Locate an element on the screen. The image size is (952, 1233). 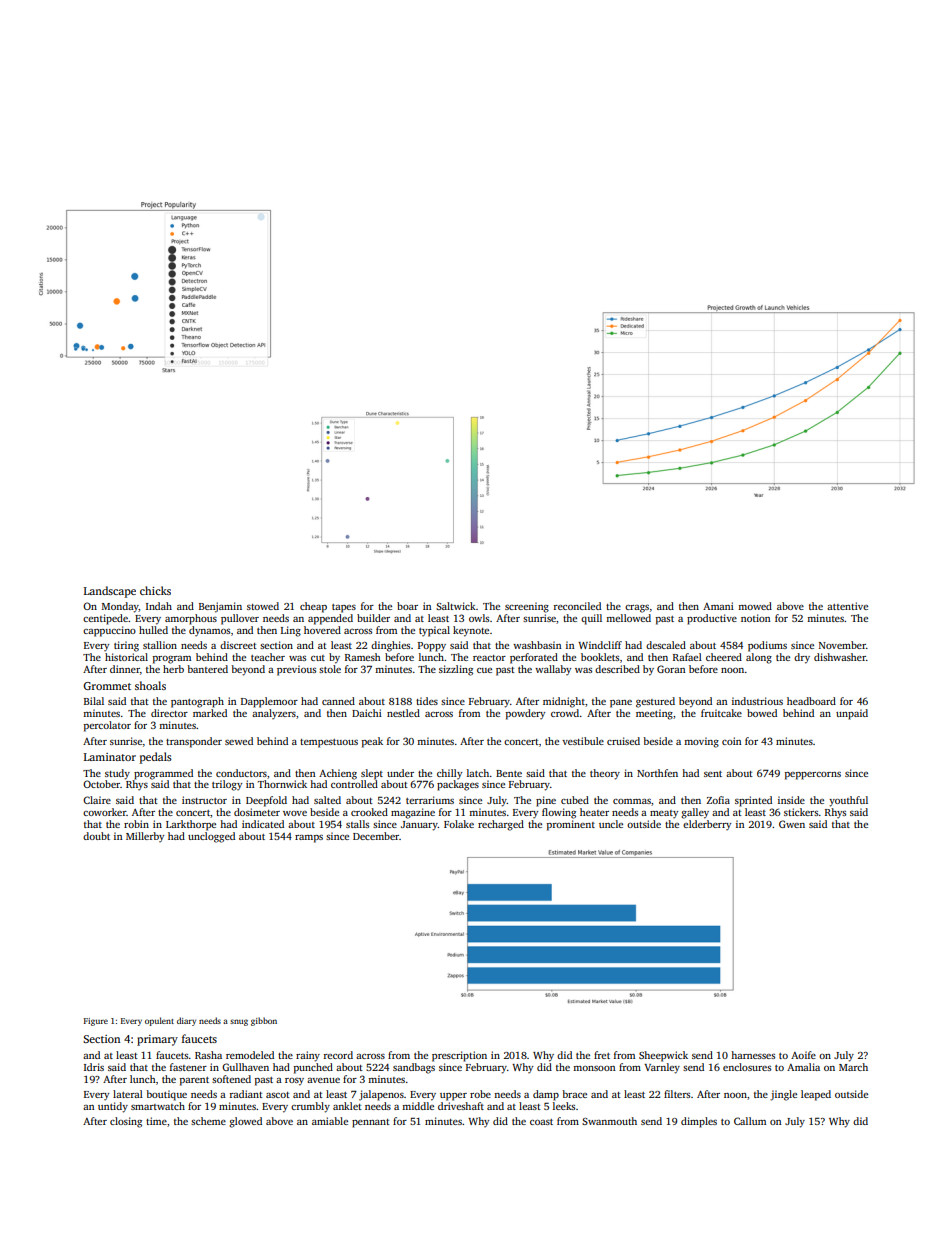
attentive is located at coordinates (847, 606).
